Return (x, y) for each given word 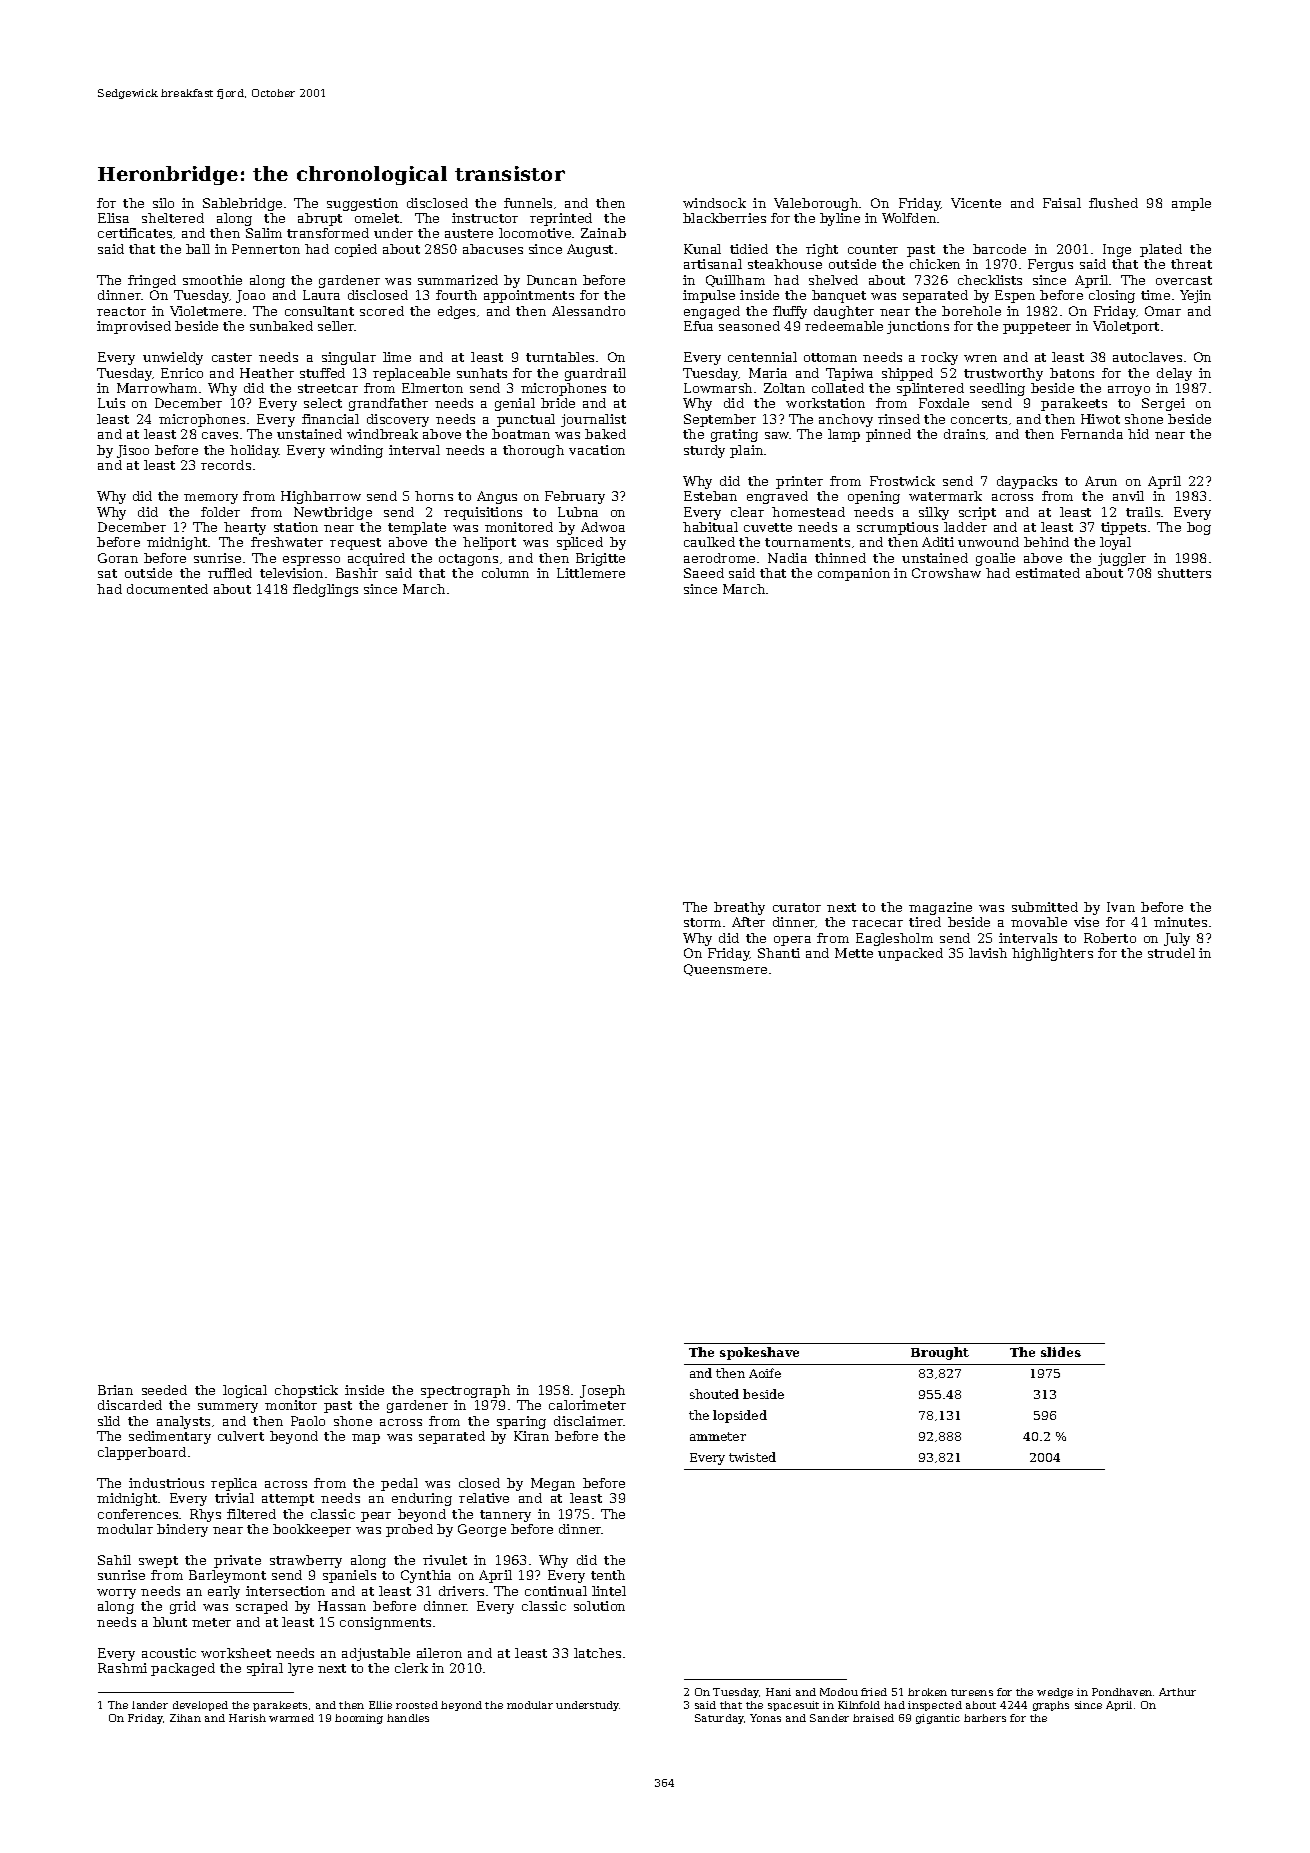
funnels (528, 203)
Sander (829, 1718)
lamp (844, 435)
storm (702, 922)
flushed (1113, 203)
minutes (1180, 922)
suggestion (362, 204)
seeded (164, 1390)
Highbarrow (321, 497)
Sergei (1163, 404)
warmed (291, 1718)
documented (167, 589)
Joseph (602, 1391)
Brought (940, 1353)
